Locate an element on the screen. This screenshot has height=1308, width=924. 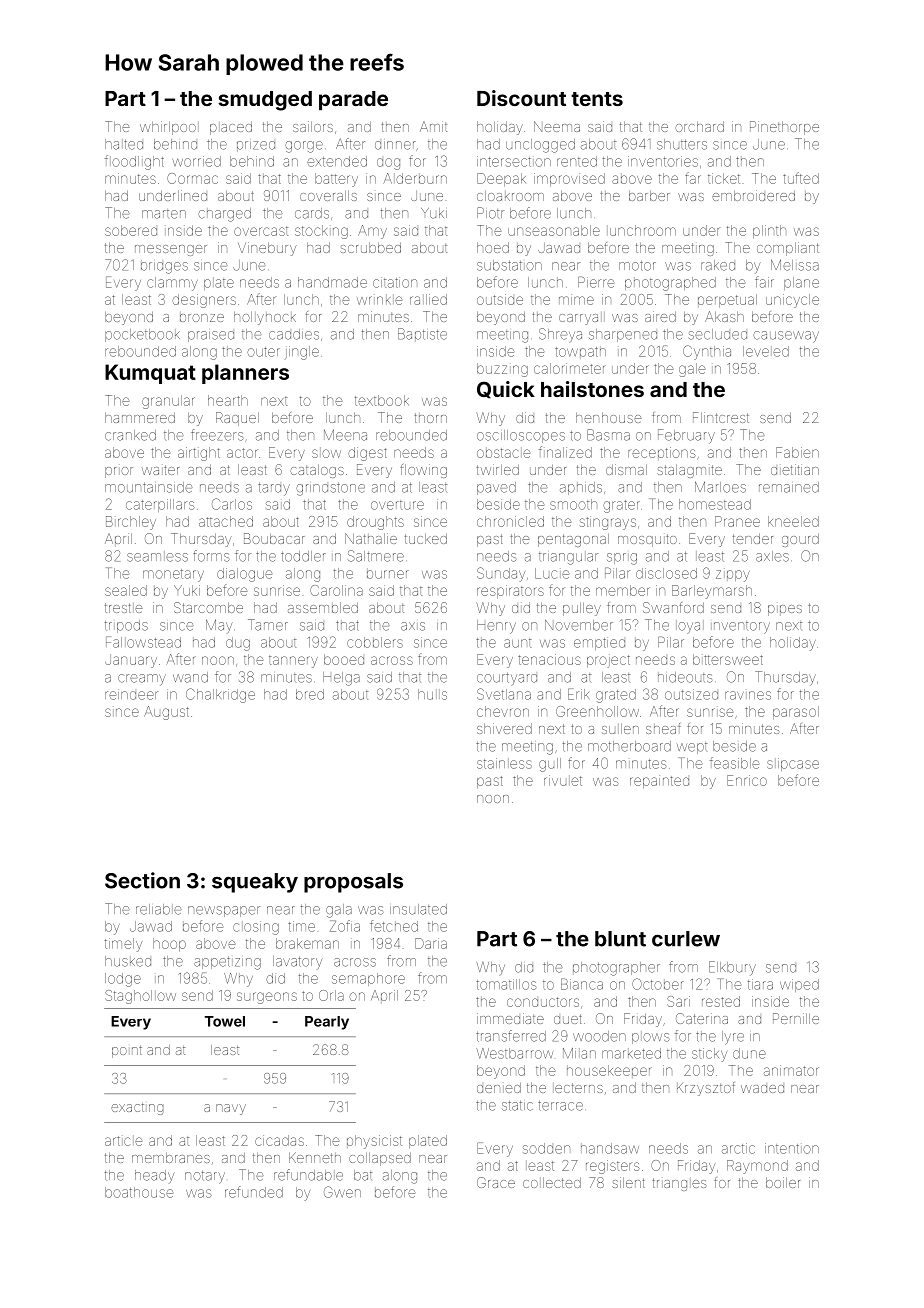
unseasonable is located at coordinates (554, 230).
